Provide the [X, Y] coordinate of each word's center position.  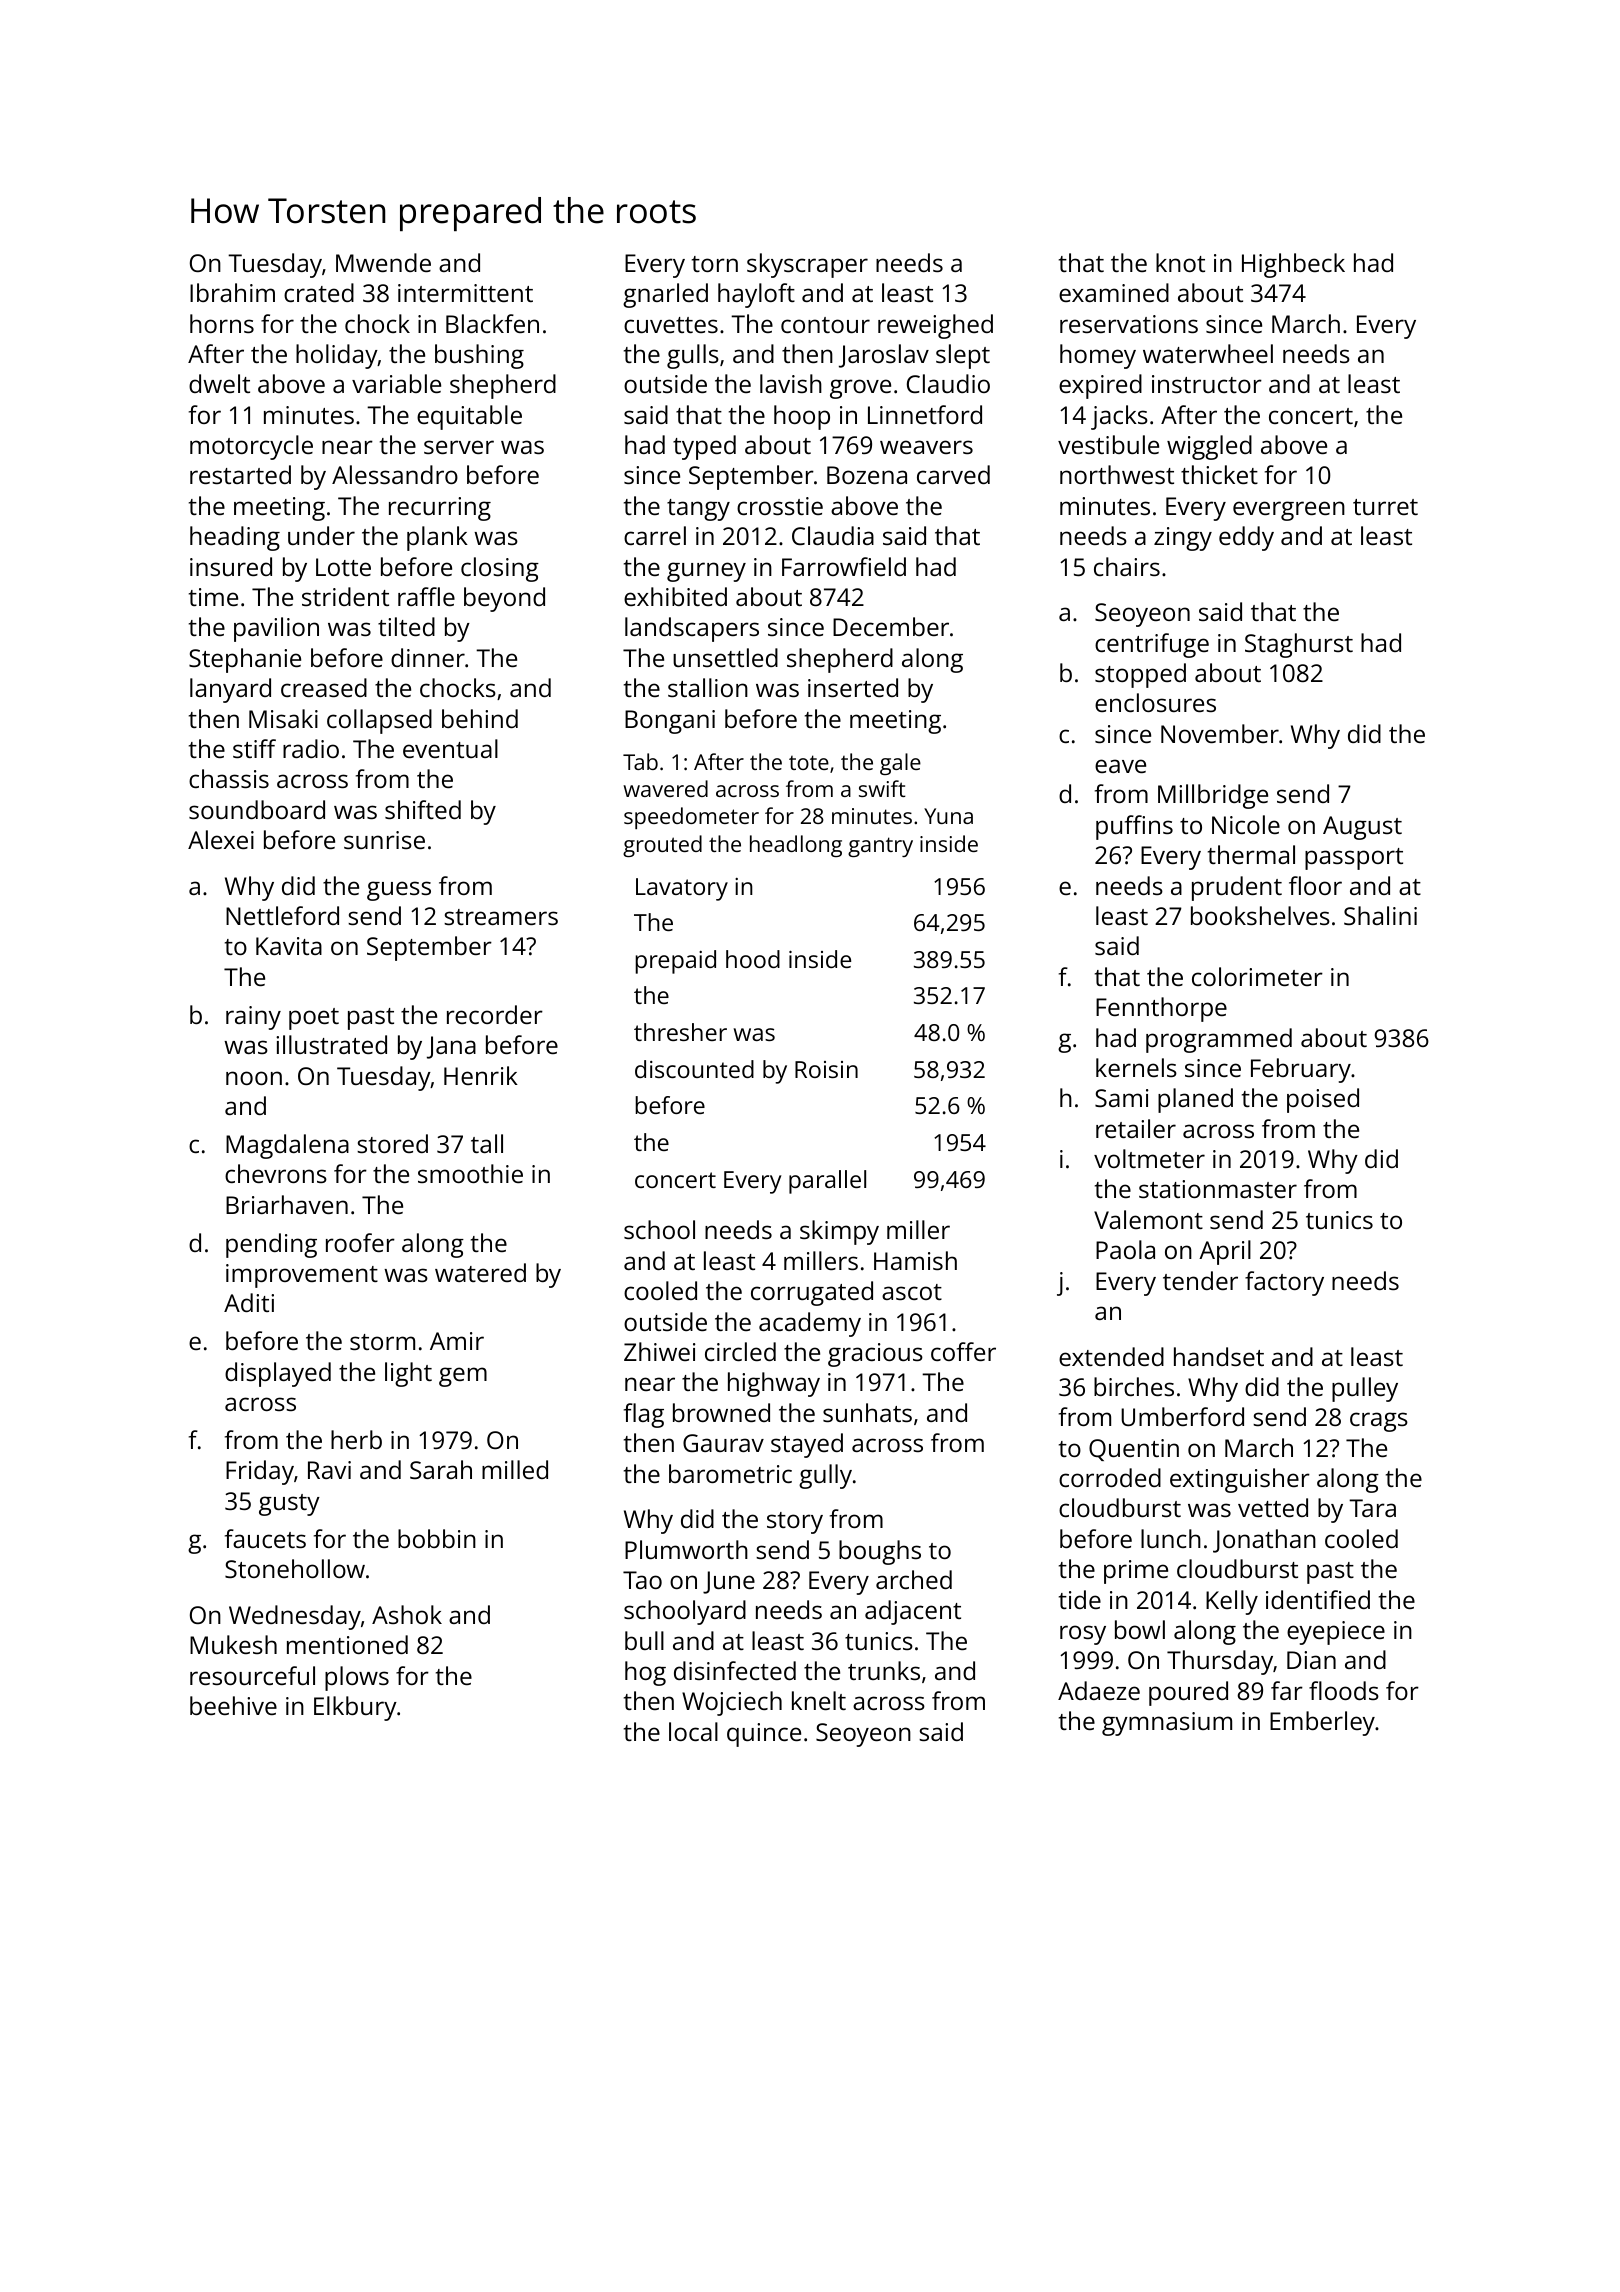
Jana [451, 1047]
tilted [406, 626]
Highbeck [1293, 265]
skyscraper [807, 265]
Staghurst [1299, 645]
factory [1284, 1283]
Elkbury [355, 1708]
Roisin [826, 1069]
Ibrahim [232, 292]
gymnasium [1167, 1724]
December [891, 626]
